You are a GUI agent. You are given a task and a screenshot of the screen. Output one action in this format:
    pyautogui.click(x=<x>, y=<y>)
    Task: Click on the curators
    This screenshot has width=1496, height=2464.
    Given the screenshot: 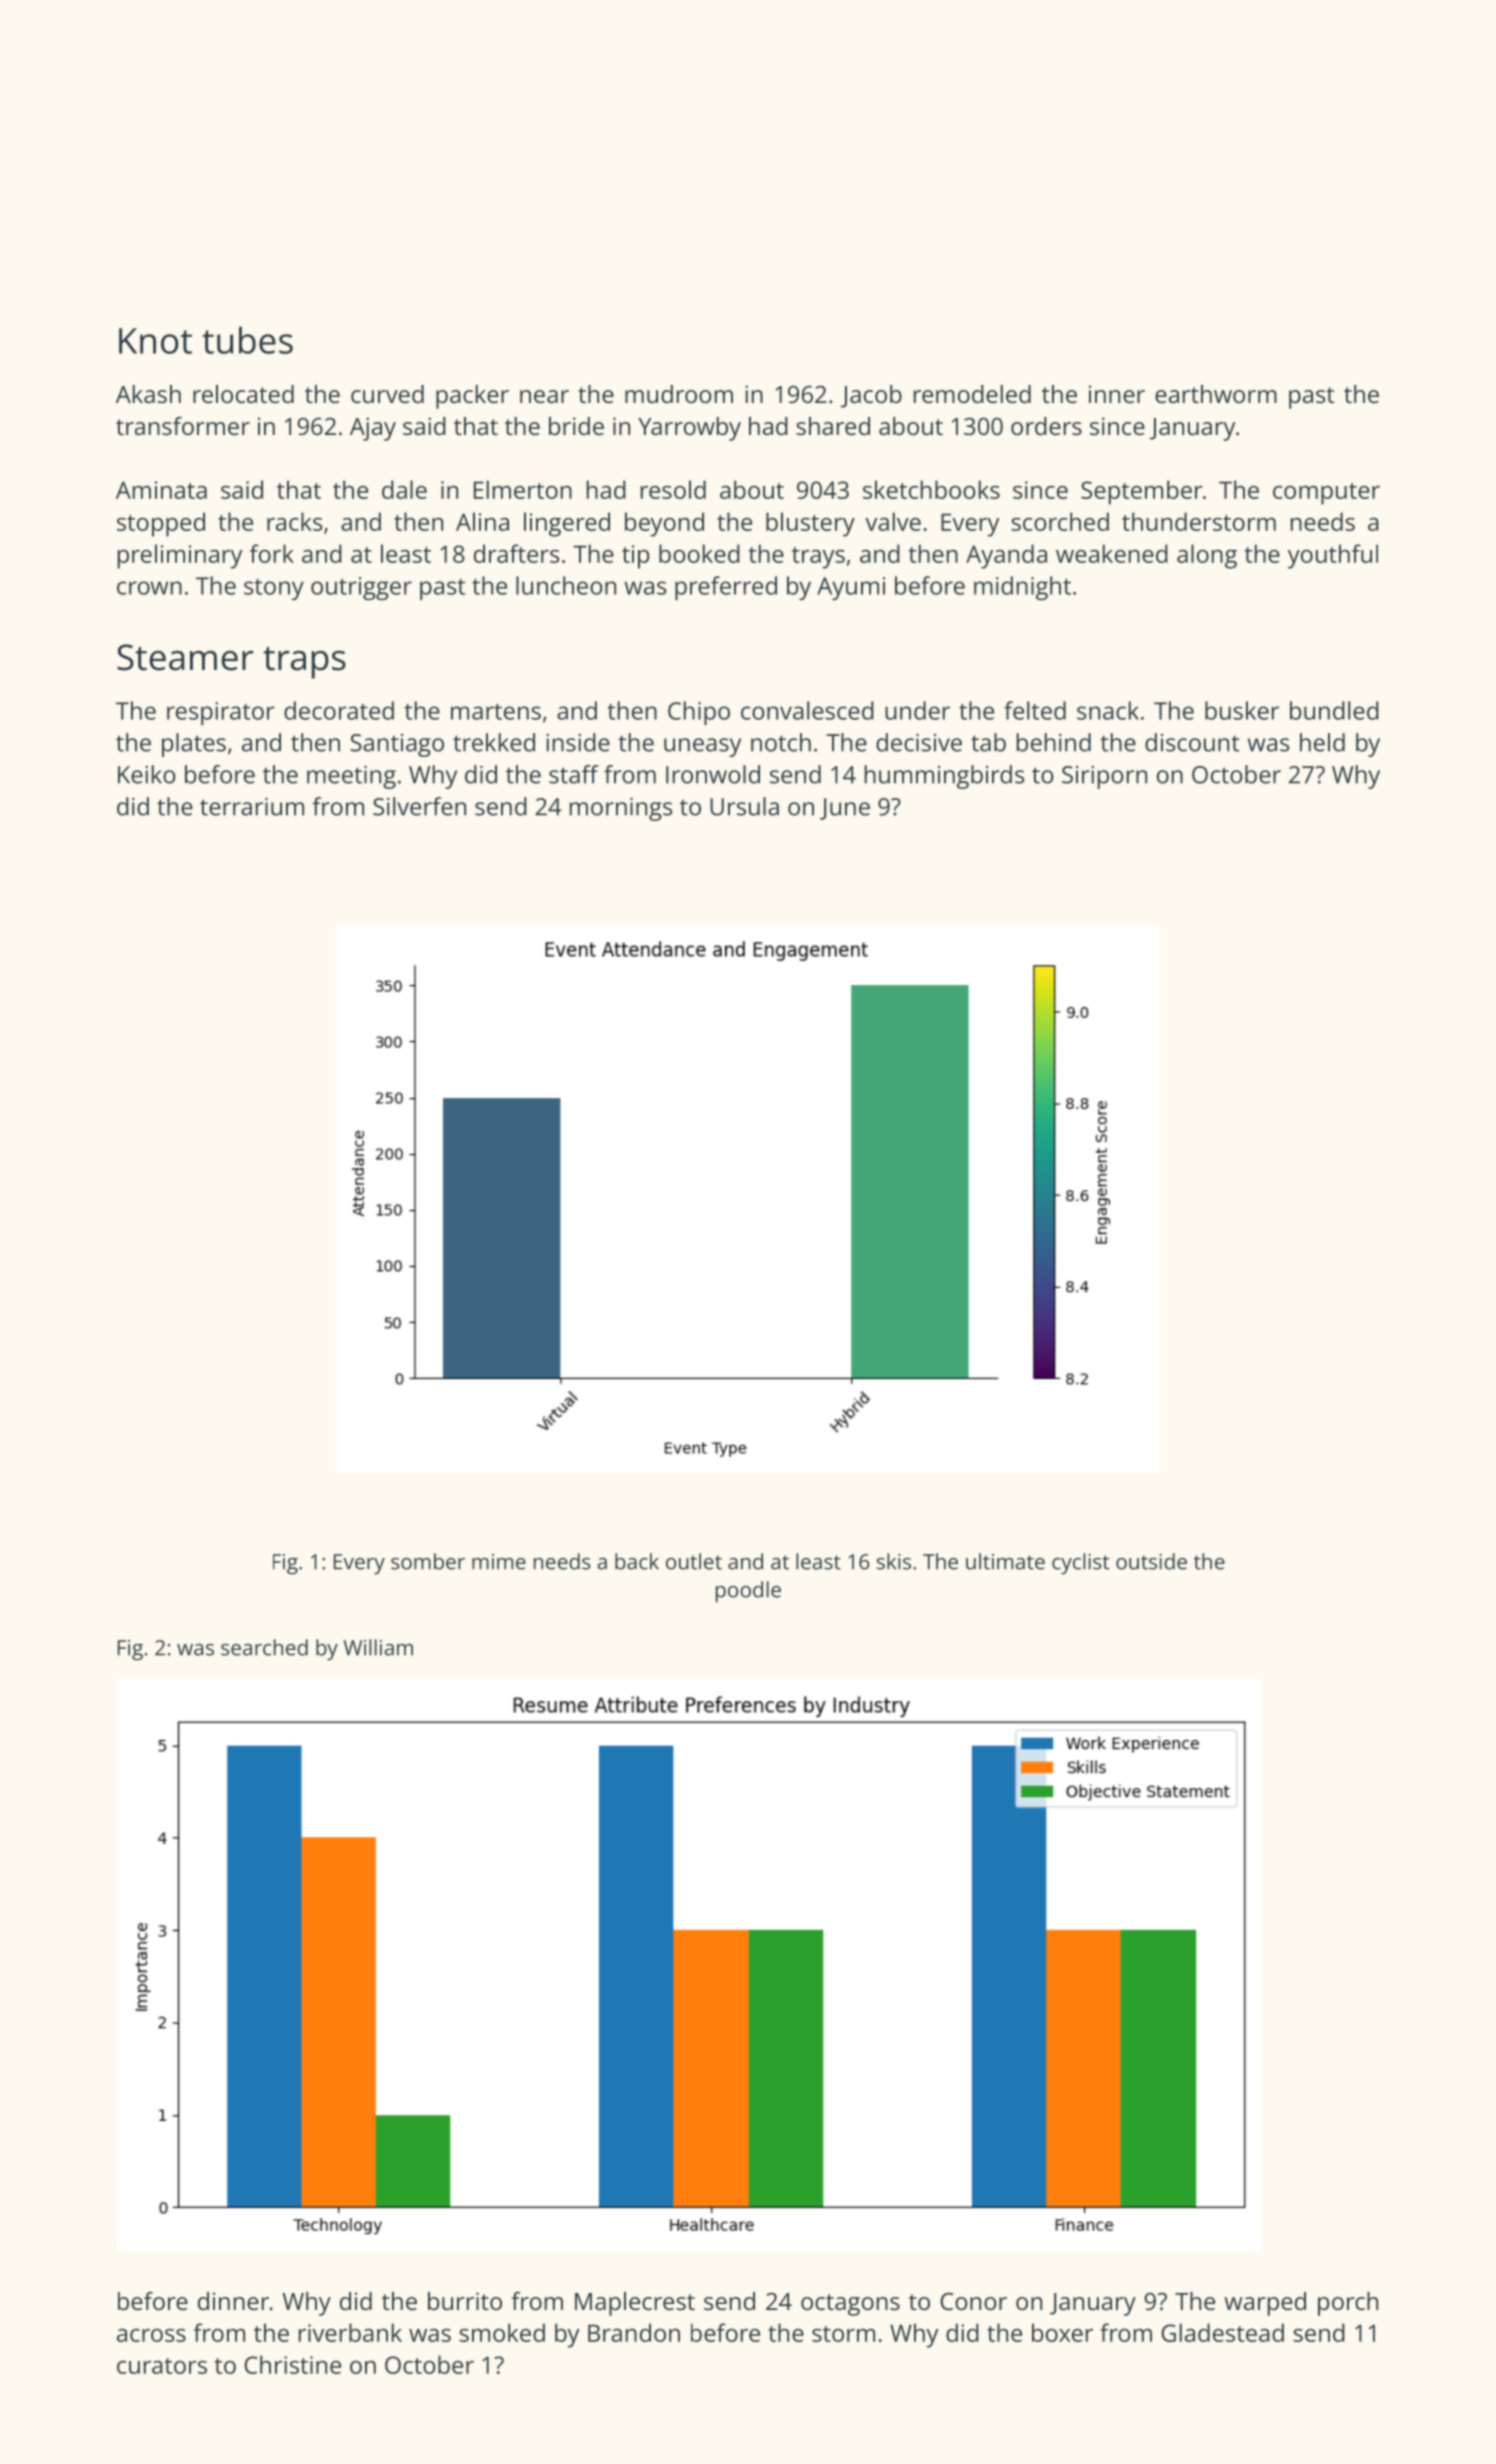 What is the action you would take?
    pyautogui.click(x=162, y=2366)
